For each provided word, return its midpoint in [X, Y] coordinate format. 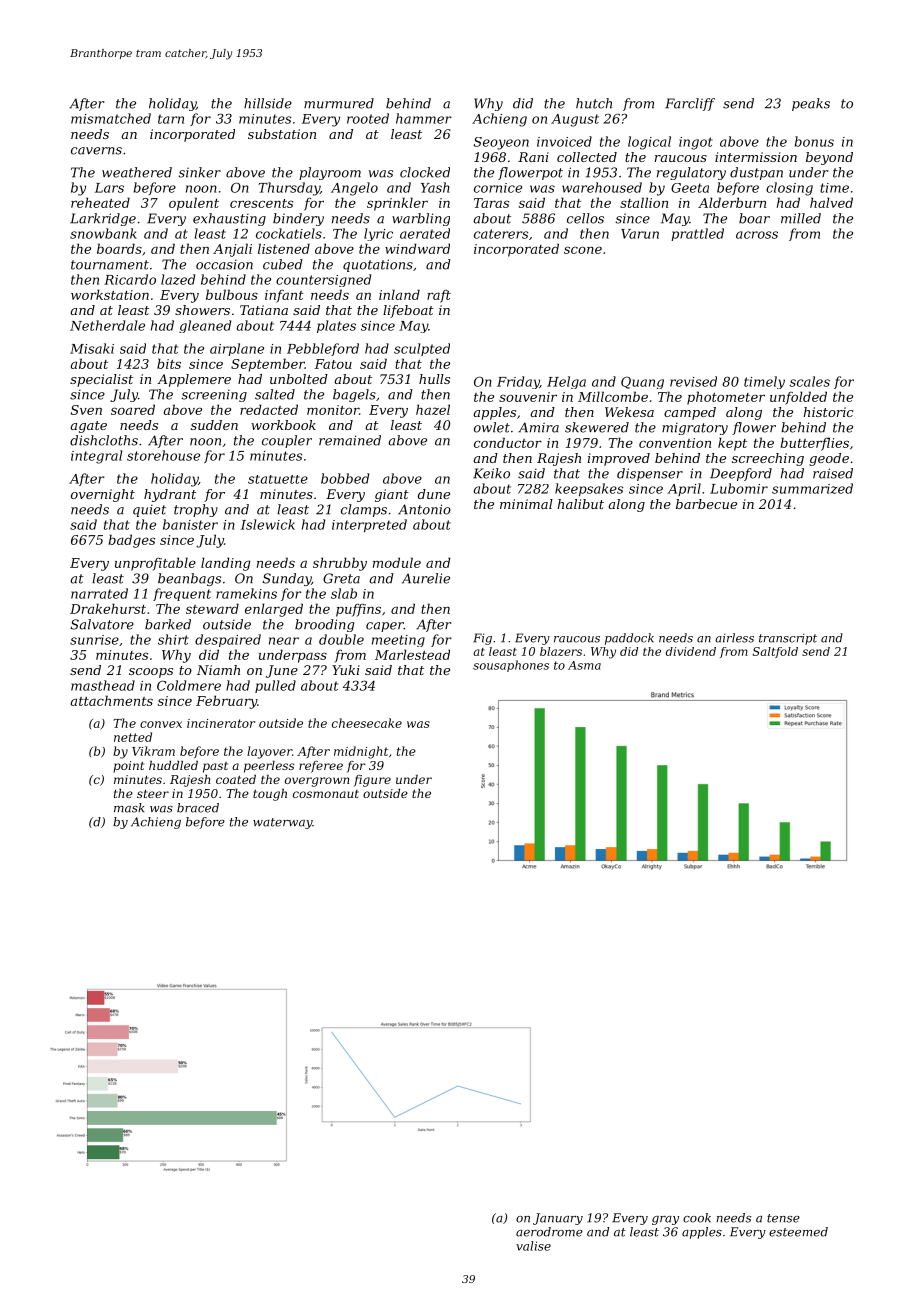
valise [533, 1246]
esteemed [798, 1232]
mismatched [111, 118]
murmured [339, 103]
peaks [811, 104]
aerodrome [549, 1232]
